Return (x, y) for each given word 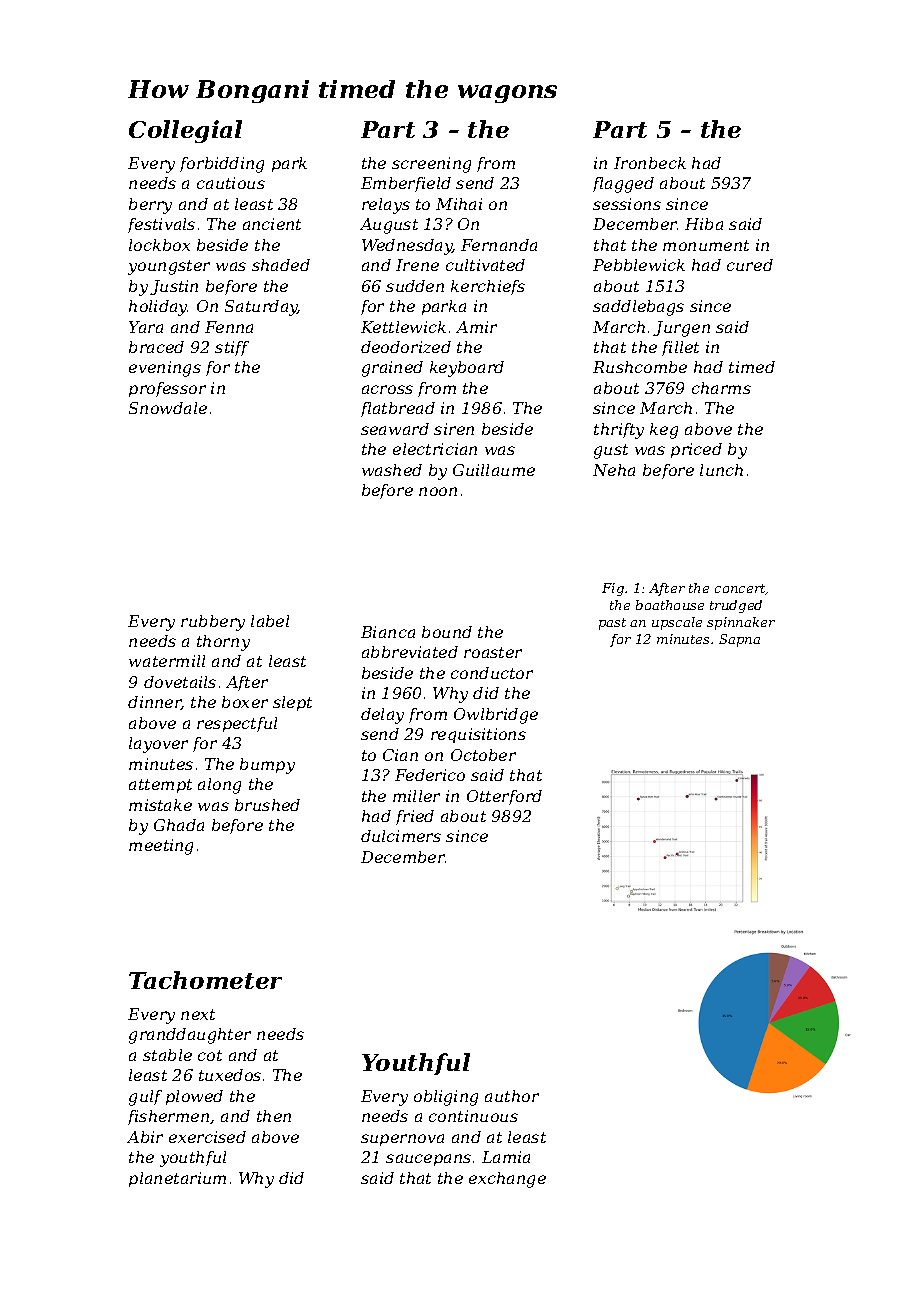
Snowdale (168, 408)
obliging (446, 1098)
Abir (145, 1137)
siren (454, 429)
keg (664, 431)
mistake (160, 805)
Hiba (704, 224)
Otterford (504, 797)
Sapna (739, 640)
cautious (231, 183)
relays (386, 206)
